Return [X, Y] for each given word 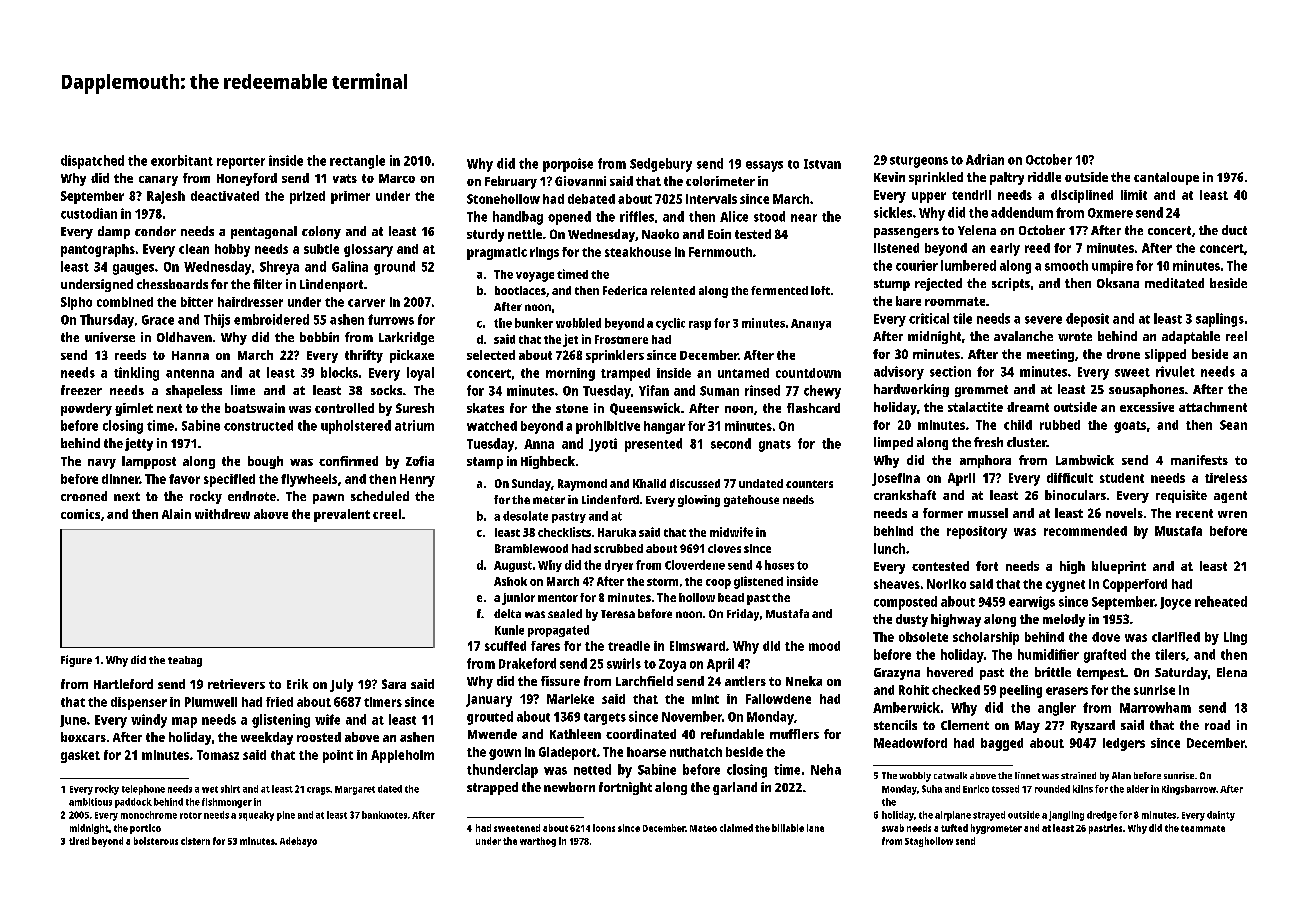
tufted [954, 828]
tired [79, 841]
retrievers [236, 684]
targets [605, 719]
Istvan [822, 164]
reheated [1221, 601]
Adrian [985, 159]
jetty [139, 444]
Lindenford [610, 499]
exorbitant [182, 160]
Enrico [976, 789]
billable [788, 828]
